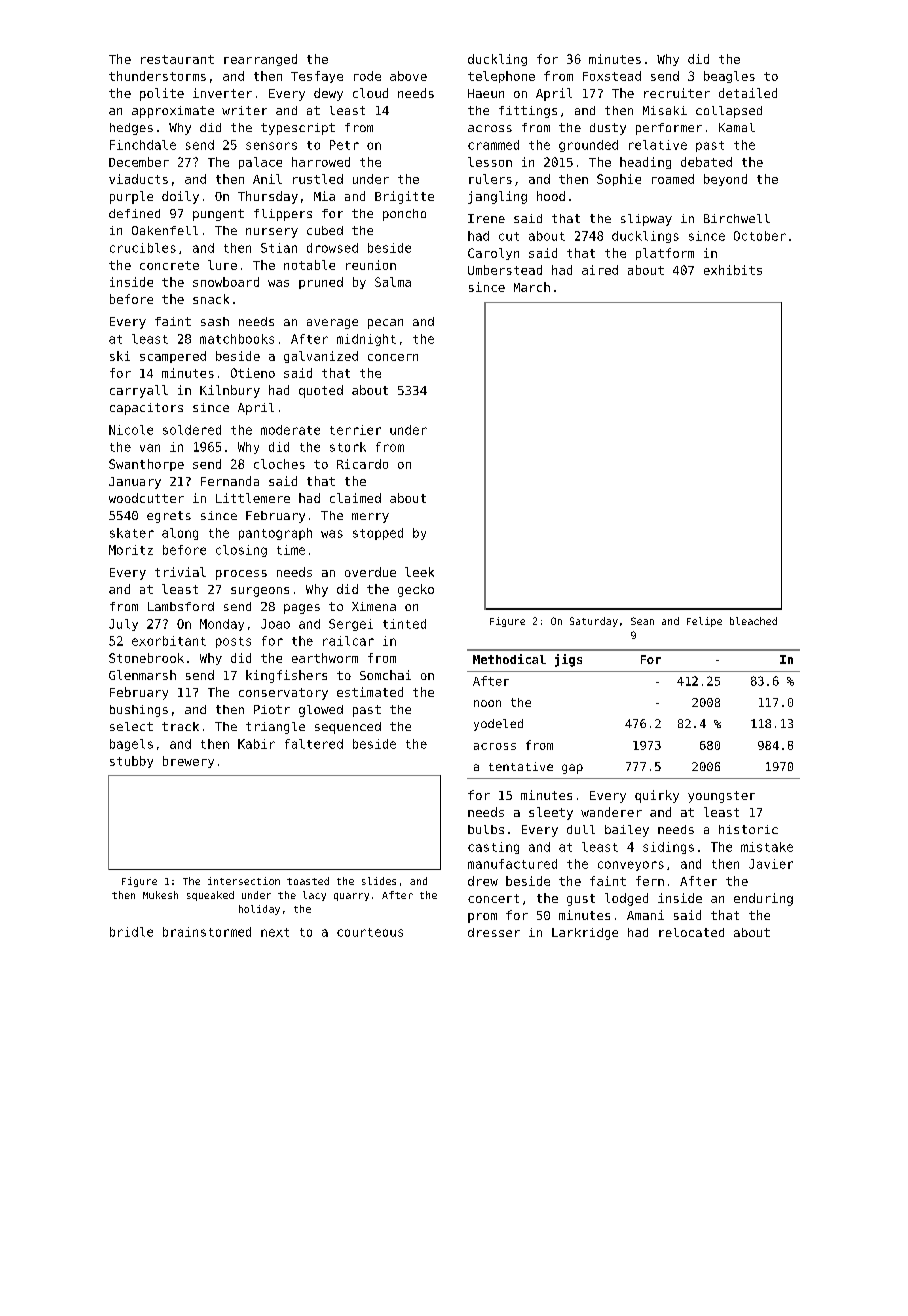 The width and height of the screenshot is (908, 1316). I want to click on next, so click(275, 932).
